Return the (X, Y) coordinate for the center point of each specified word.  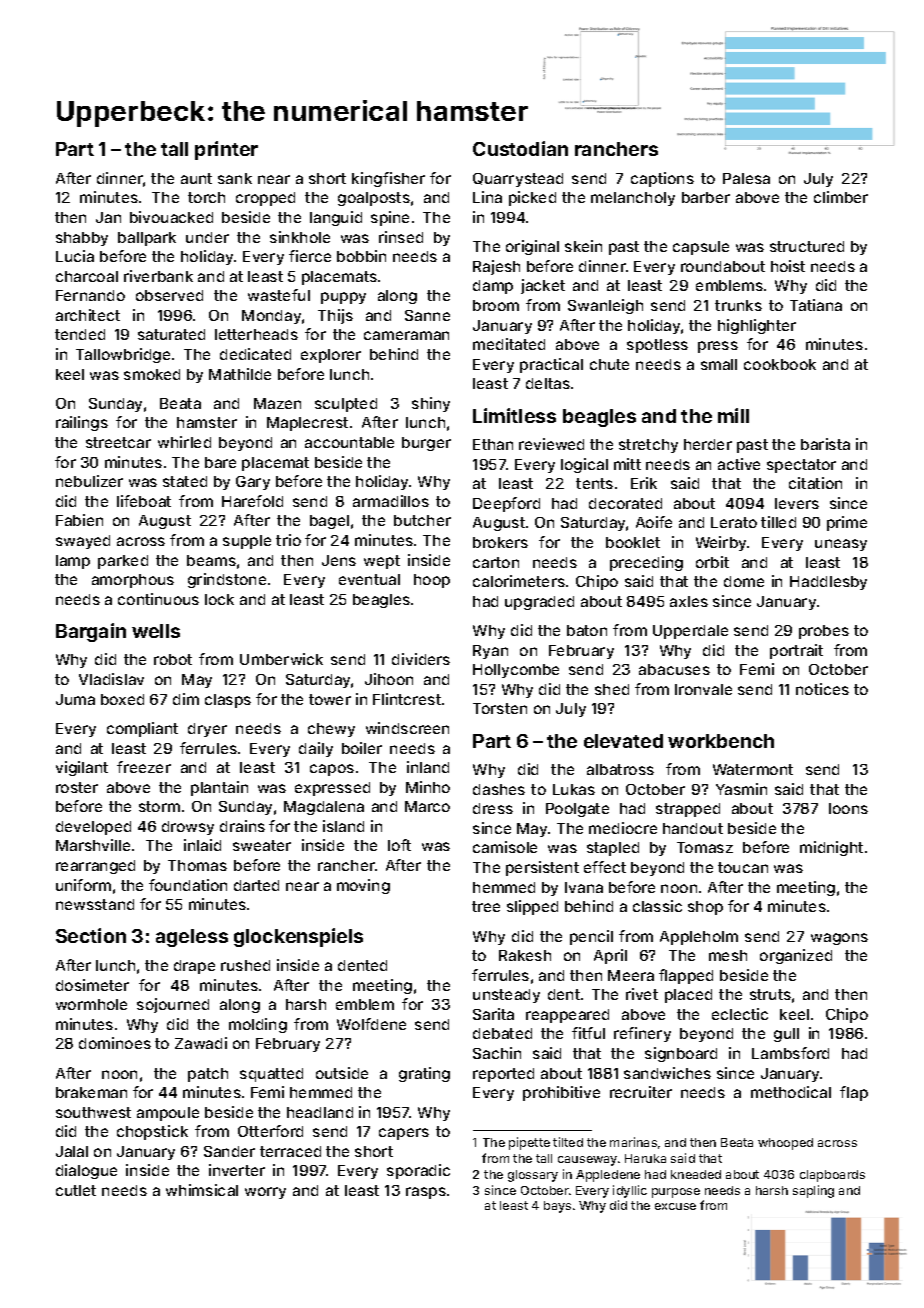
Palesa (746, 178)
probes (824, 632)
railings (82, 423)
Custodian (520, 148)
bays (557, 1207)
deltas (548, 383)
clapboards (832, 1176)
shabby (82, 239)
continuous (158, 599)
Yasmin (741, 789)
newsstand (95, 904)
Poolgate (577, 810)
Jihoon (389, 679)
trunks (738, 305)
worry (265, 1193)
